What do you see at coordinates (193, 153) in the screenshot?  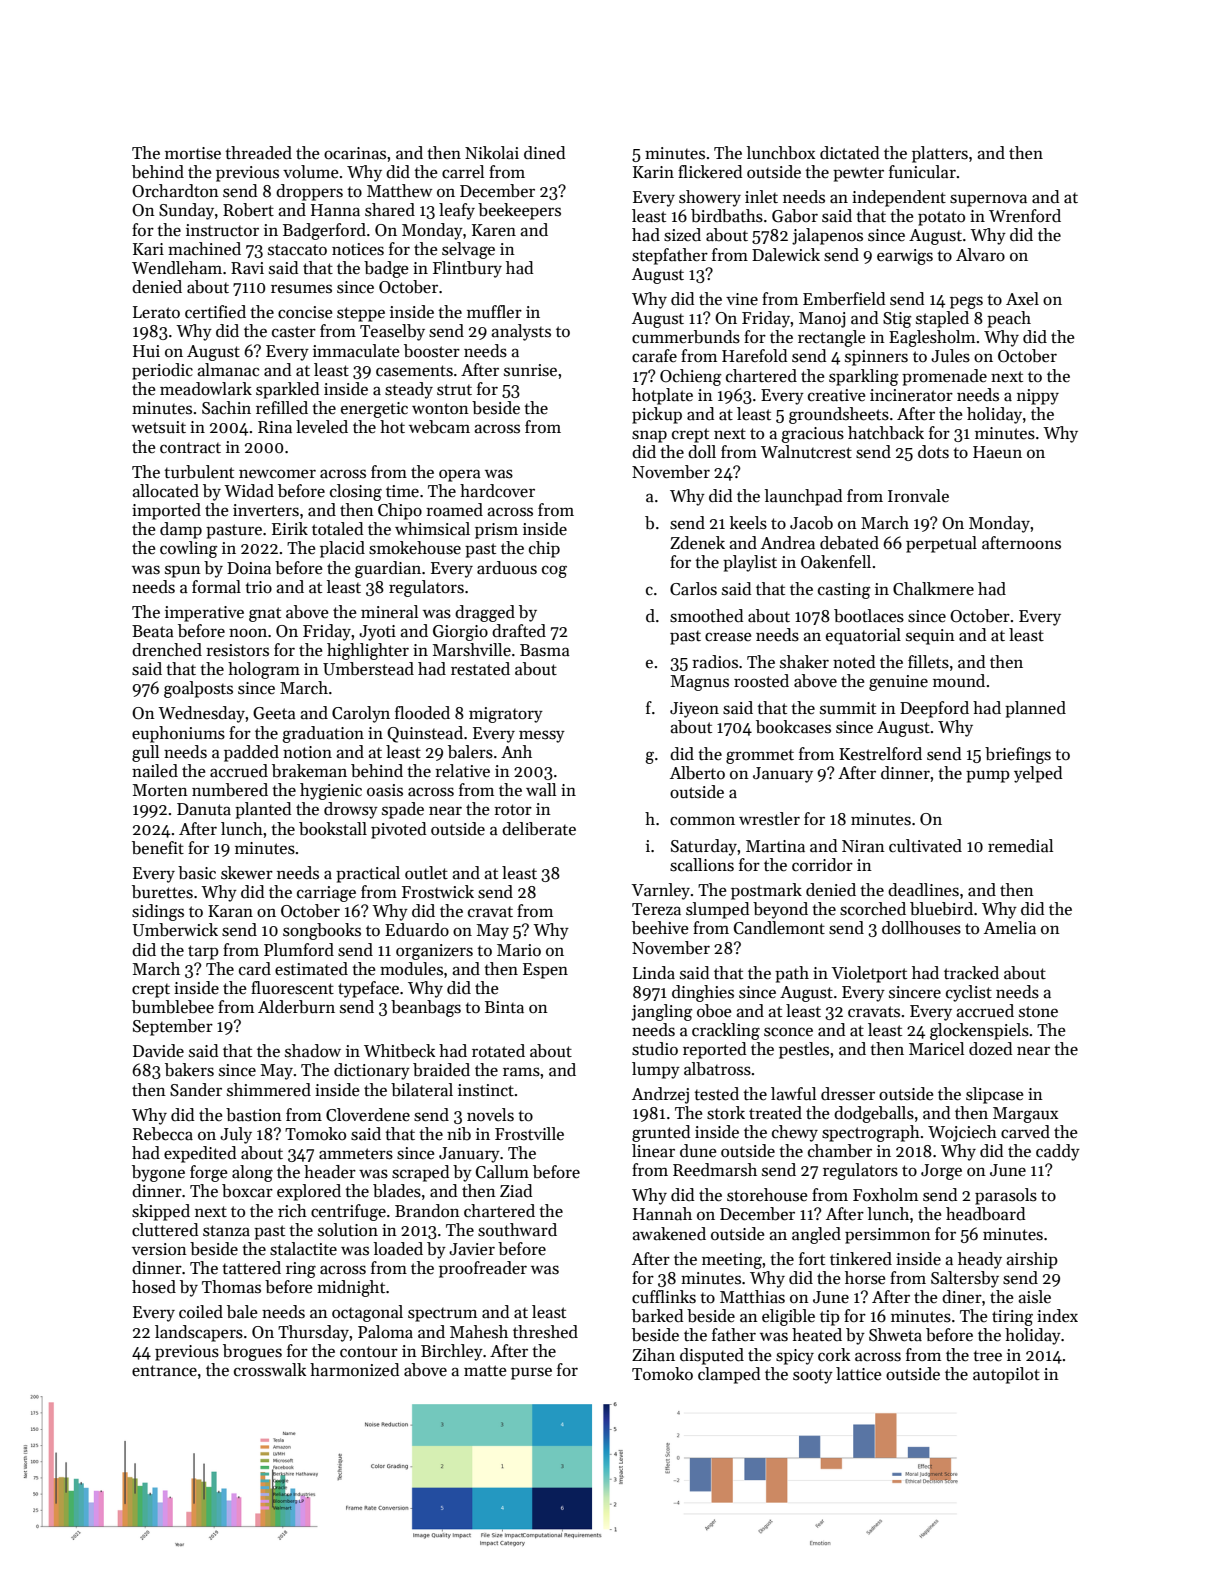 I see `mortise` at bounding box center [193, 153].
